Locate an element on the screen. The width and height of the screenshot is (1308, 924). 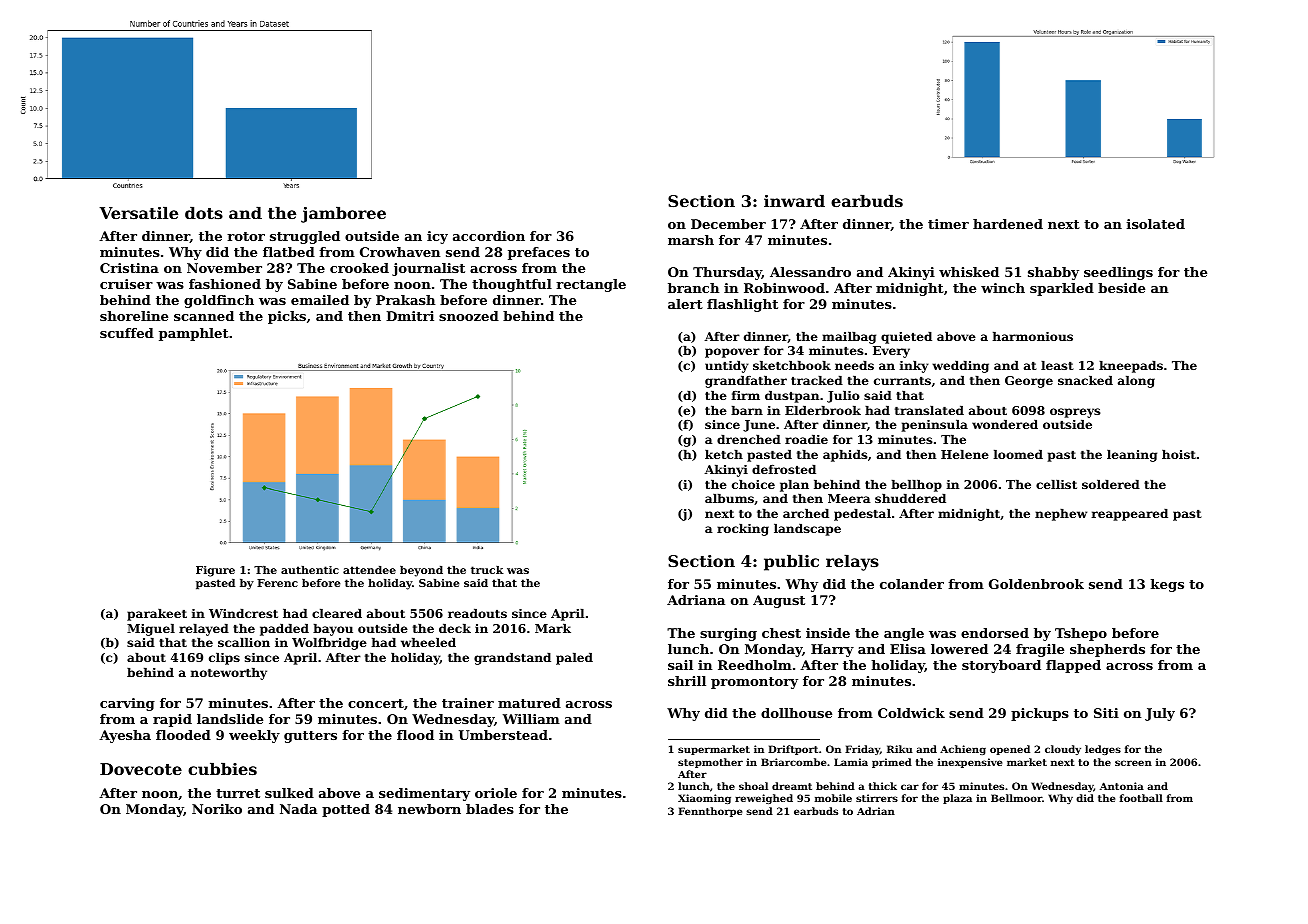
stepmother is located at coordinates (710, 763).
